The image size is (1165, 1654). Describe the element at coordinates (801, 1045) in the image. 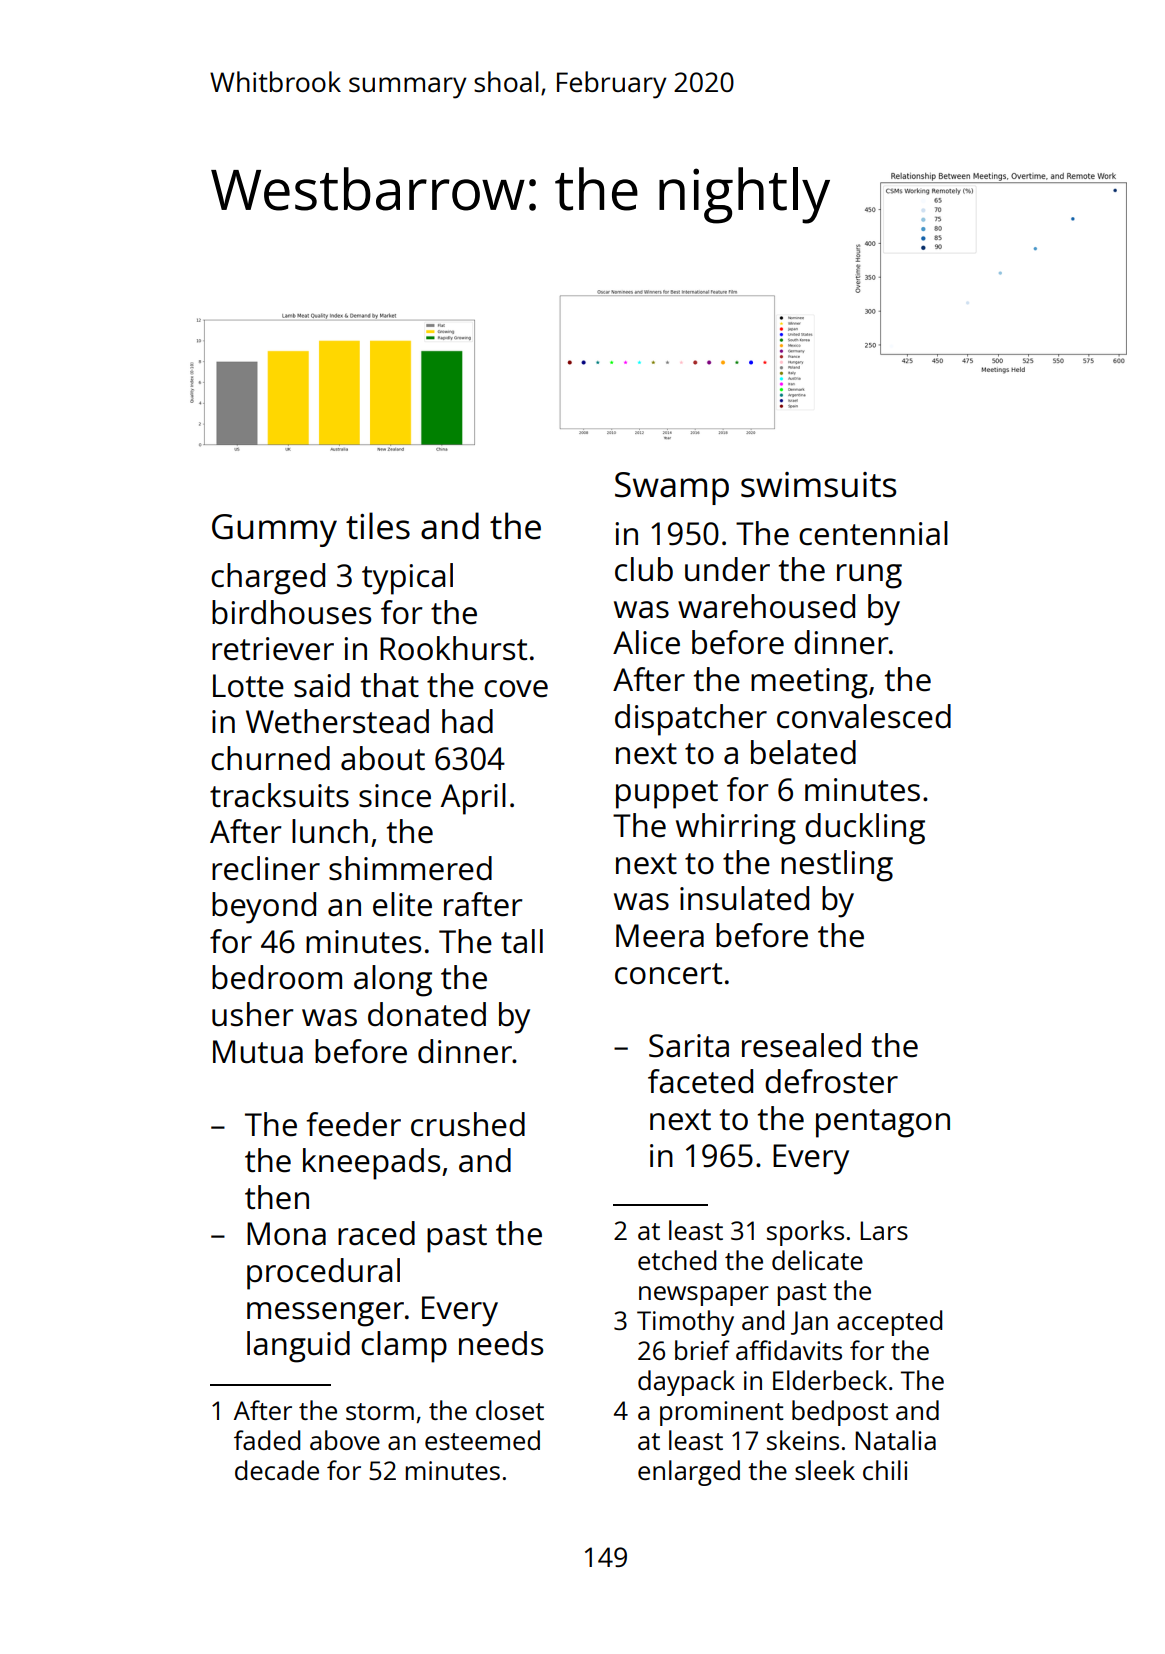

I see `resealed` at that location.
